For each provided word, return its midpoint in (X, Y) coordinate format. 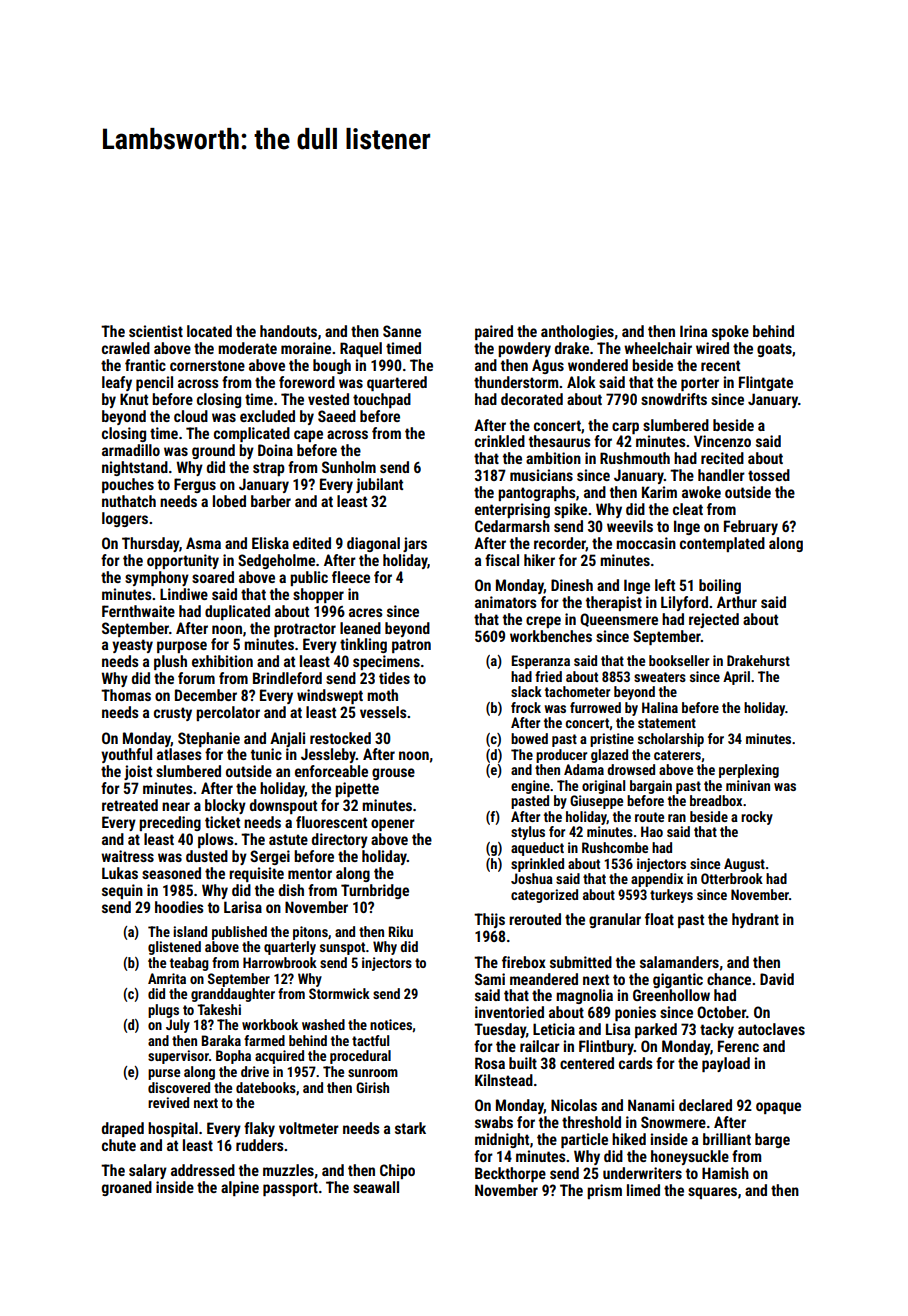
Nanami (651, 1105)
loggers (125, 519)
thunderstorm (516, 382)
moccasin (646, 543)
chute (119, 1145)
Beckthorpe (510, 1174)
